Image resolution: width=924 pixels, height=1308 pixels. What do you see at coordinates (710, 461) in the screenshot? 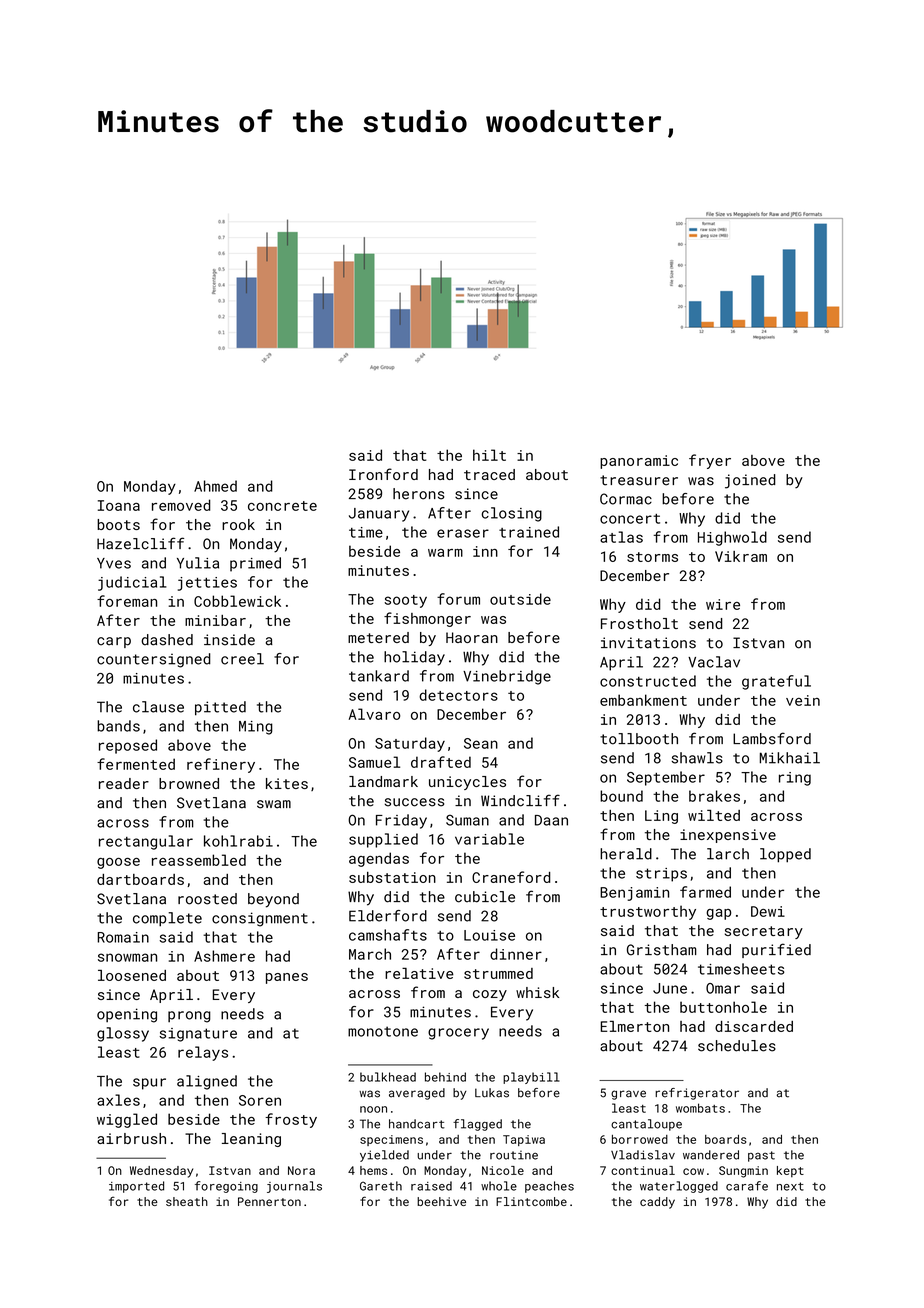
I see `fryer` at bounding box center [710, 461].
